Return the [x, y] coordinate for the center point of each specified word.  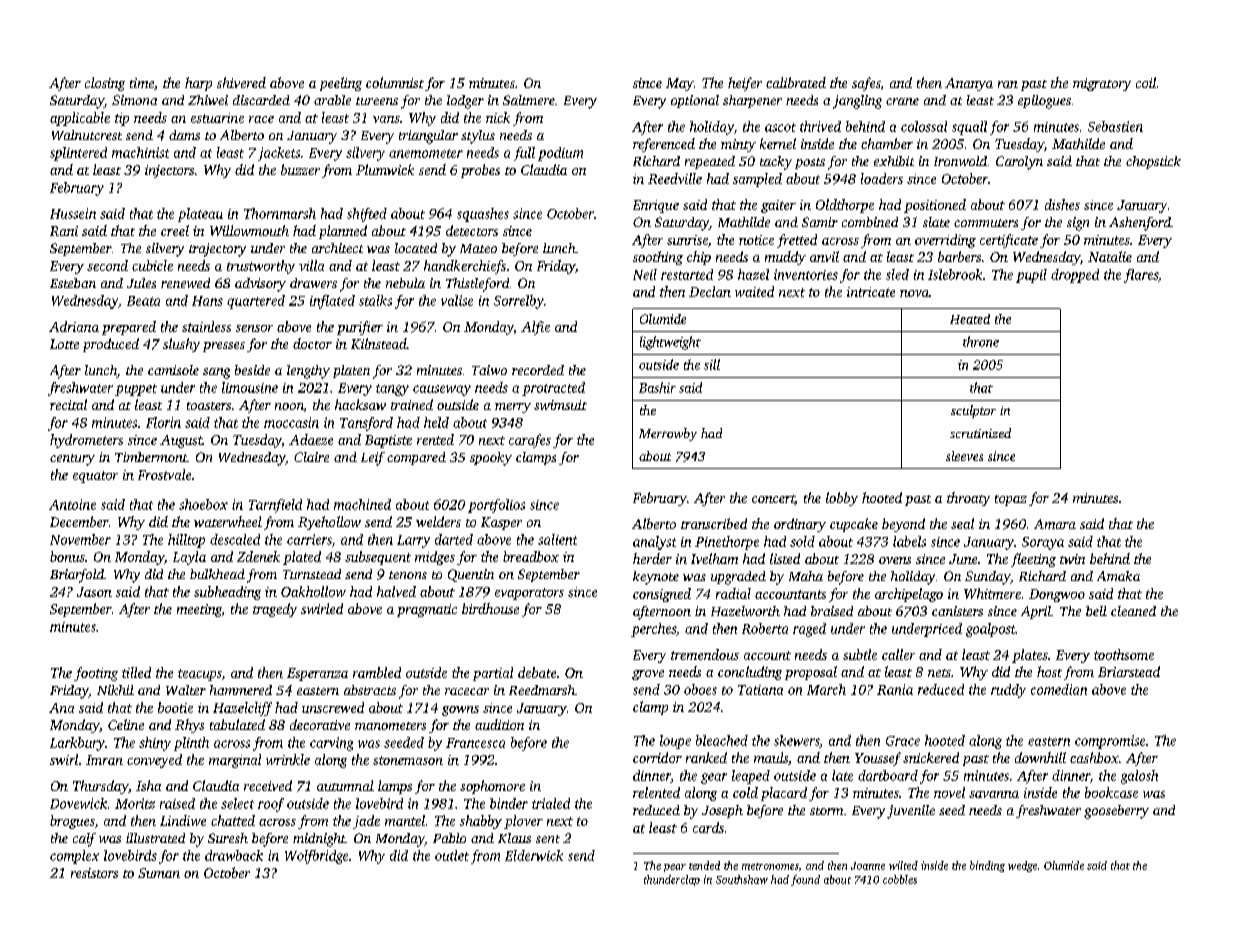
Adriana [74, 326]
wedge [1022, 866]
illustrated [155, 838]
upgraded [738, 578]
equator [95, 477]
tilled [136, 672]
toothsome [1124, 654]
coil [1146, 82]
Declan [710, 291]
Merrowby [668, 434]
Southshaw [742, 879]
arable [332, 100]
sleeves [964, 456]
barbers [959, 256]
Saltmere [529, 100]
